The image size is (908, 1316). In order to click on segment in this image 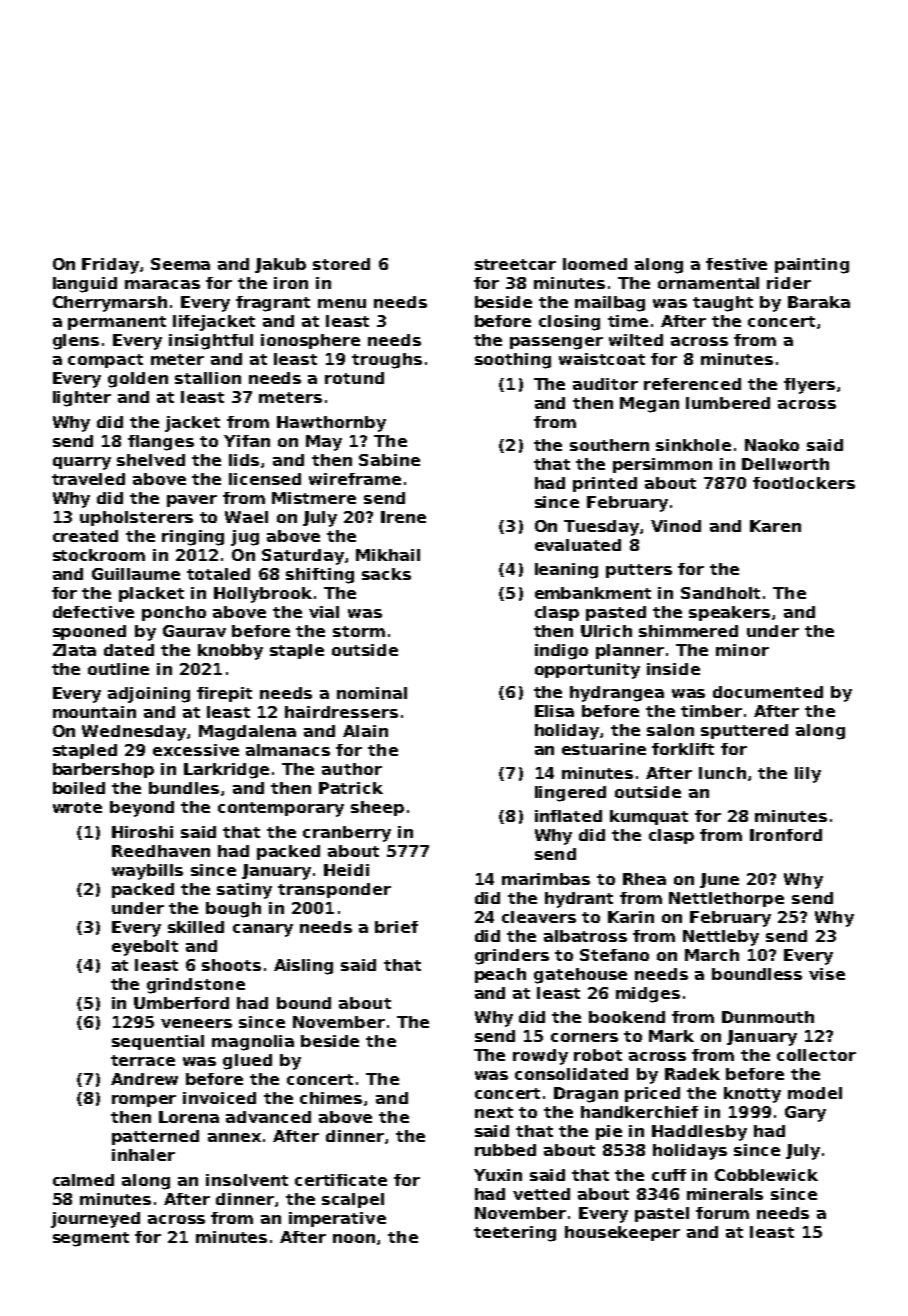, I will do `click(91, 1239)`.
